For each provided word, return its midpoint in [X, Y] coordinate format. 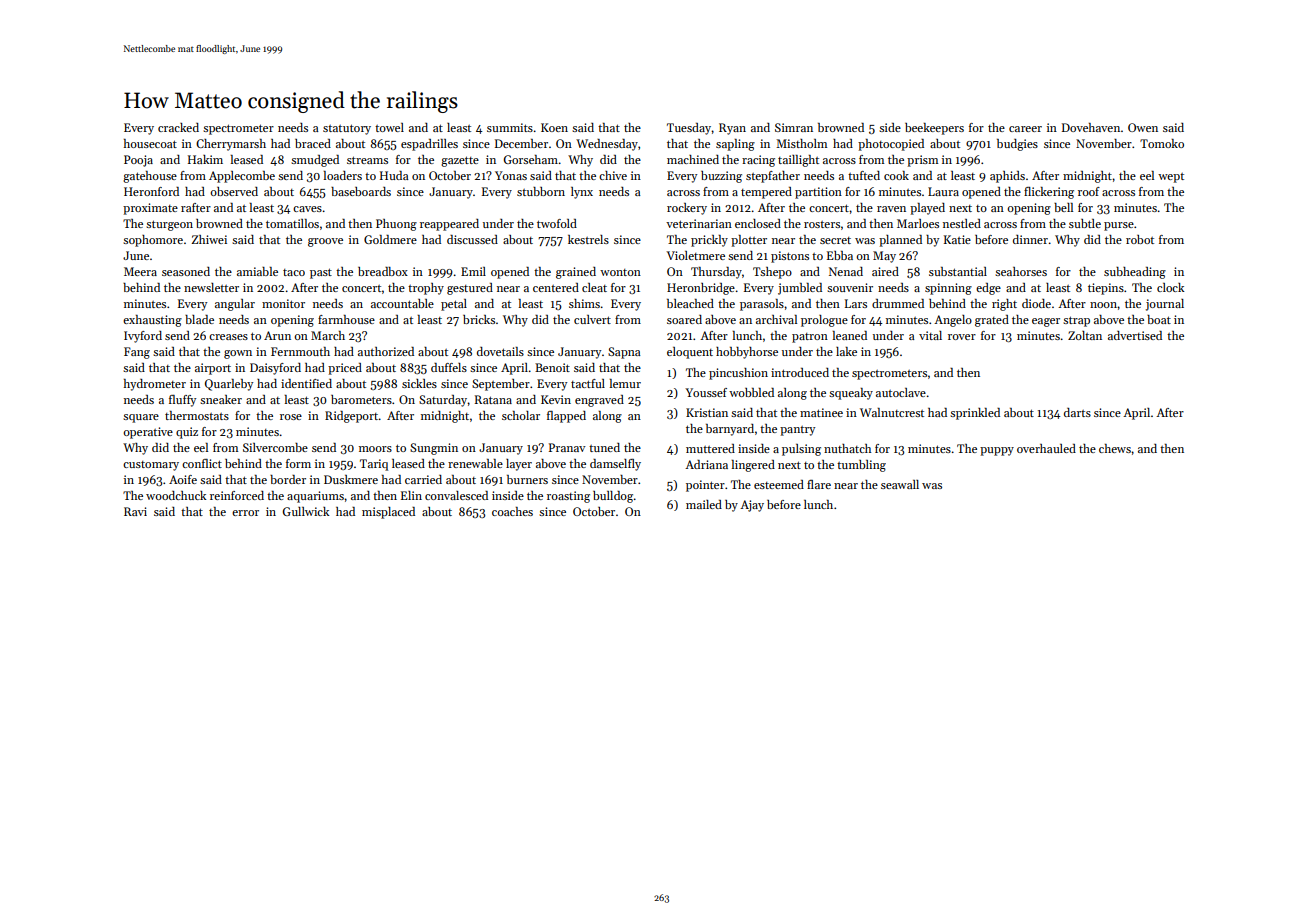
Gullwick [306, 511]
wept [1171, 178]
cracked [178, 127]
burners [527, 479]
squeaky [851, 394]
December [521, 143]
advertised [1135, 335]
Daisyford [275, 369]
